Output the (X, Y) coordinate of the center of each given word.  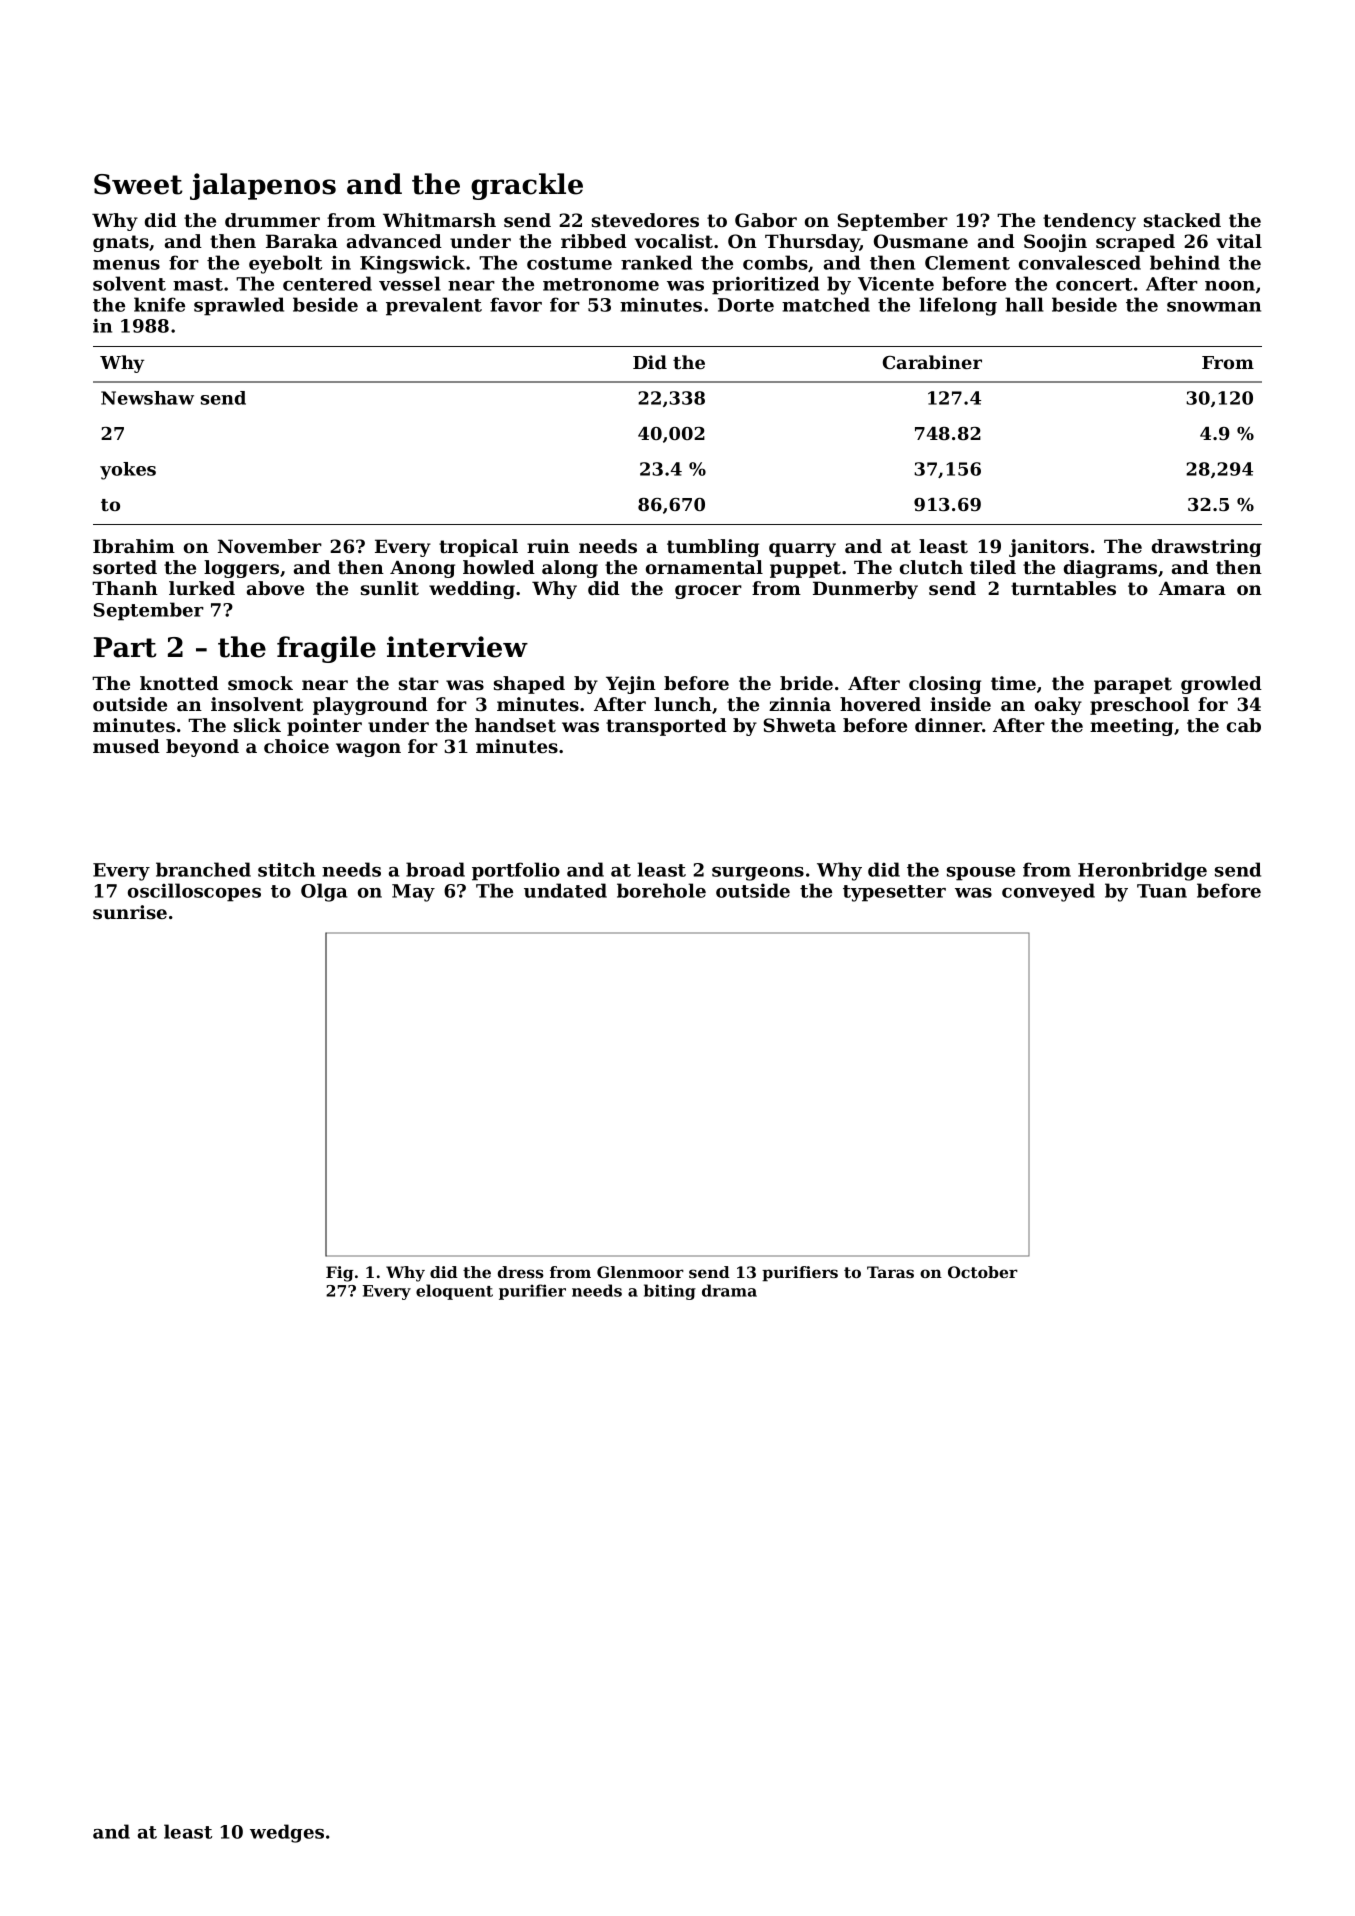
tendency (1089, 222)
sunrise (130, 912)
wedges (287, 1833)
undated (565, 890)
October (983, 1272)
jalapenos (263, 186)
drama (729, 1290)
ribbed (594, 241)
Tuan (1162, 891)
